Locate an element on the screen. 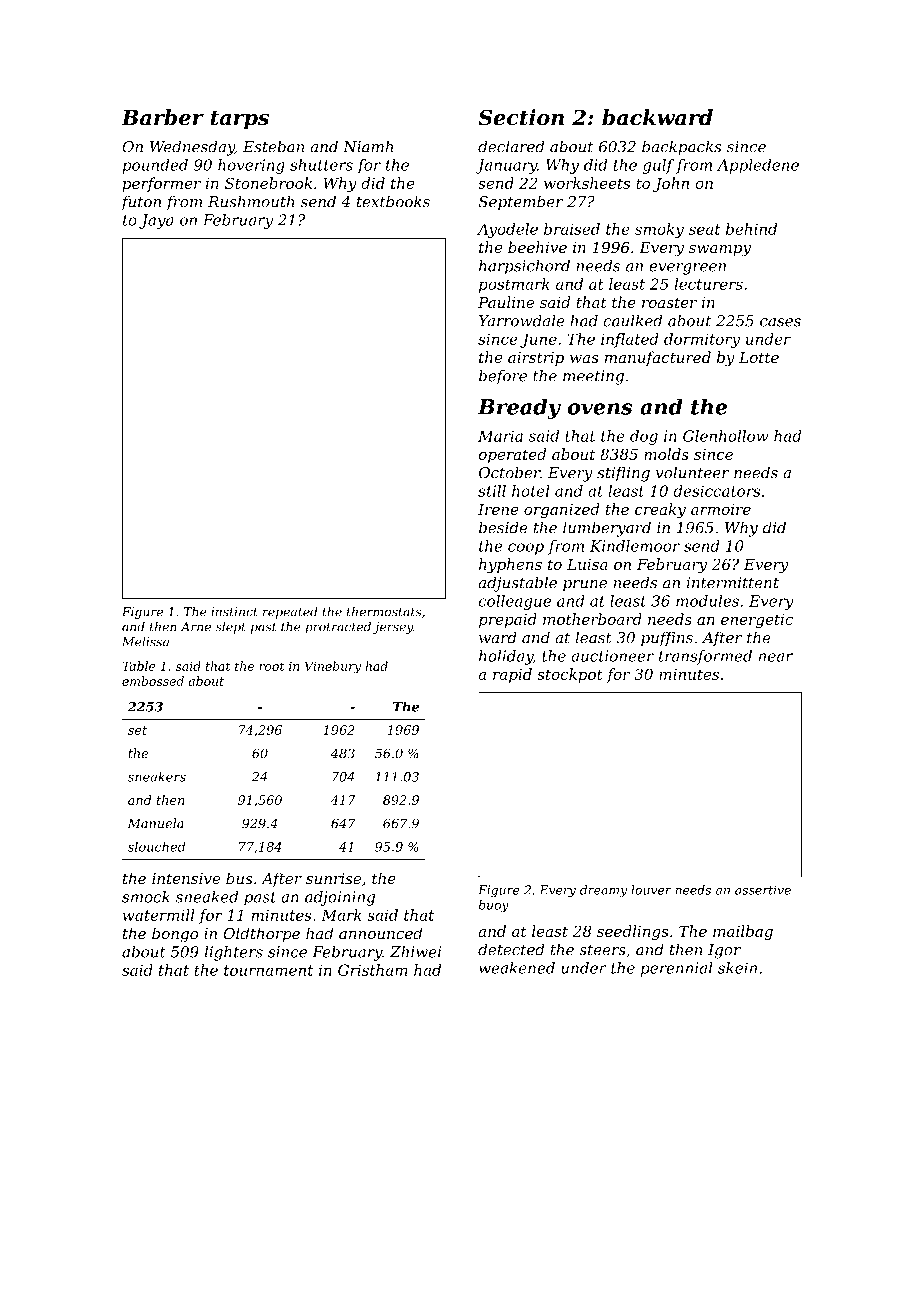  swampy is located at coordinates (720, 251).
